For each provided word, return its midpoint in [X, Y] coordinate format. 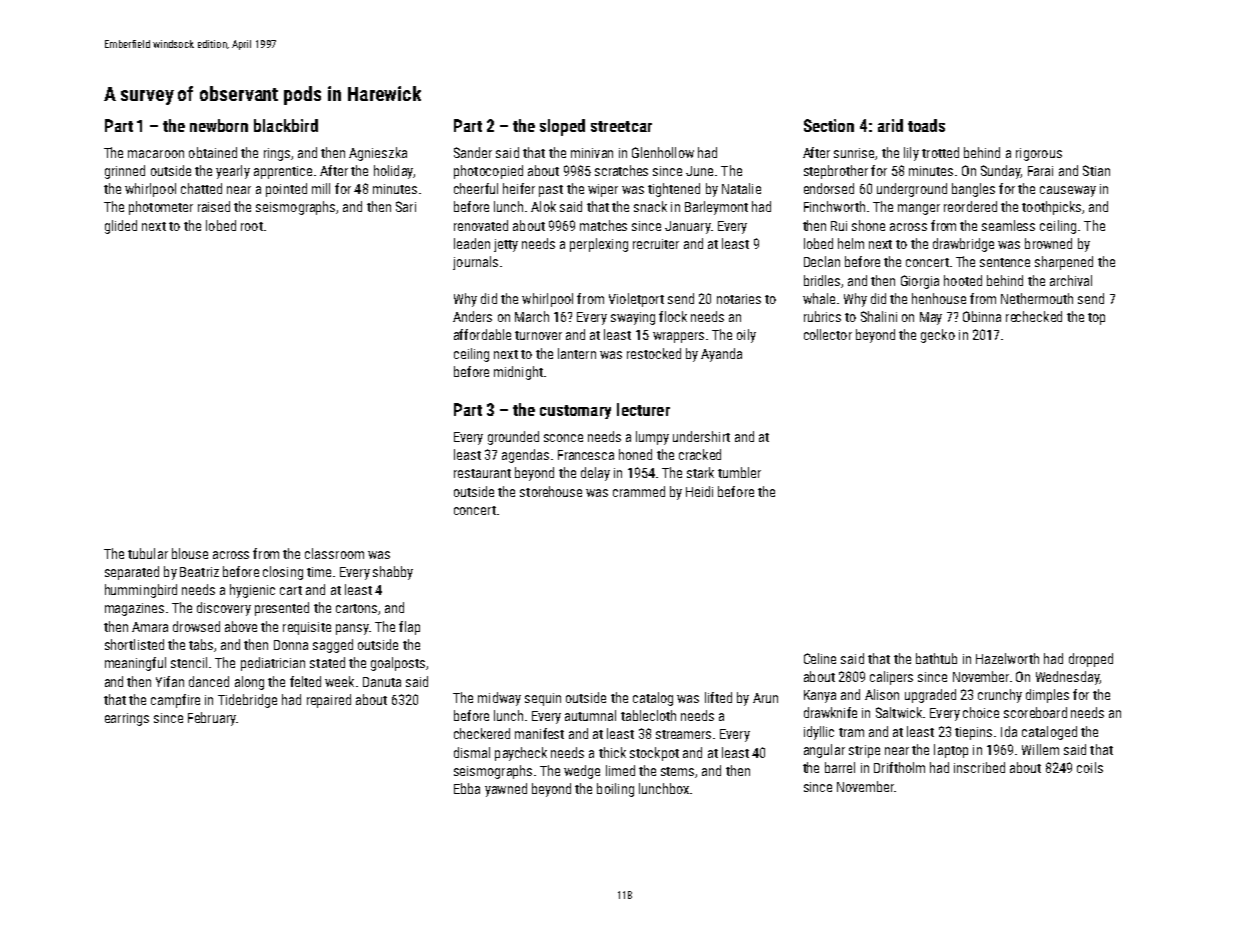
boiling [615, 790]
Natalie [741, 188]
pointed [286, 190]
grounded [513, 438]
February [212, 719]
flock [673, 316]
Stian [1096, 170]
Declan [822, 261]
